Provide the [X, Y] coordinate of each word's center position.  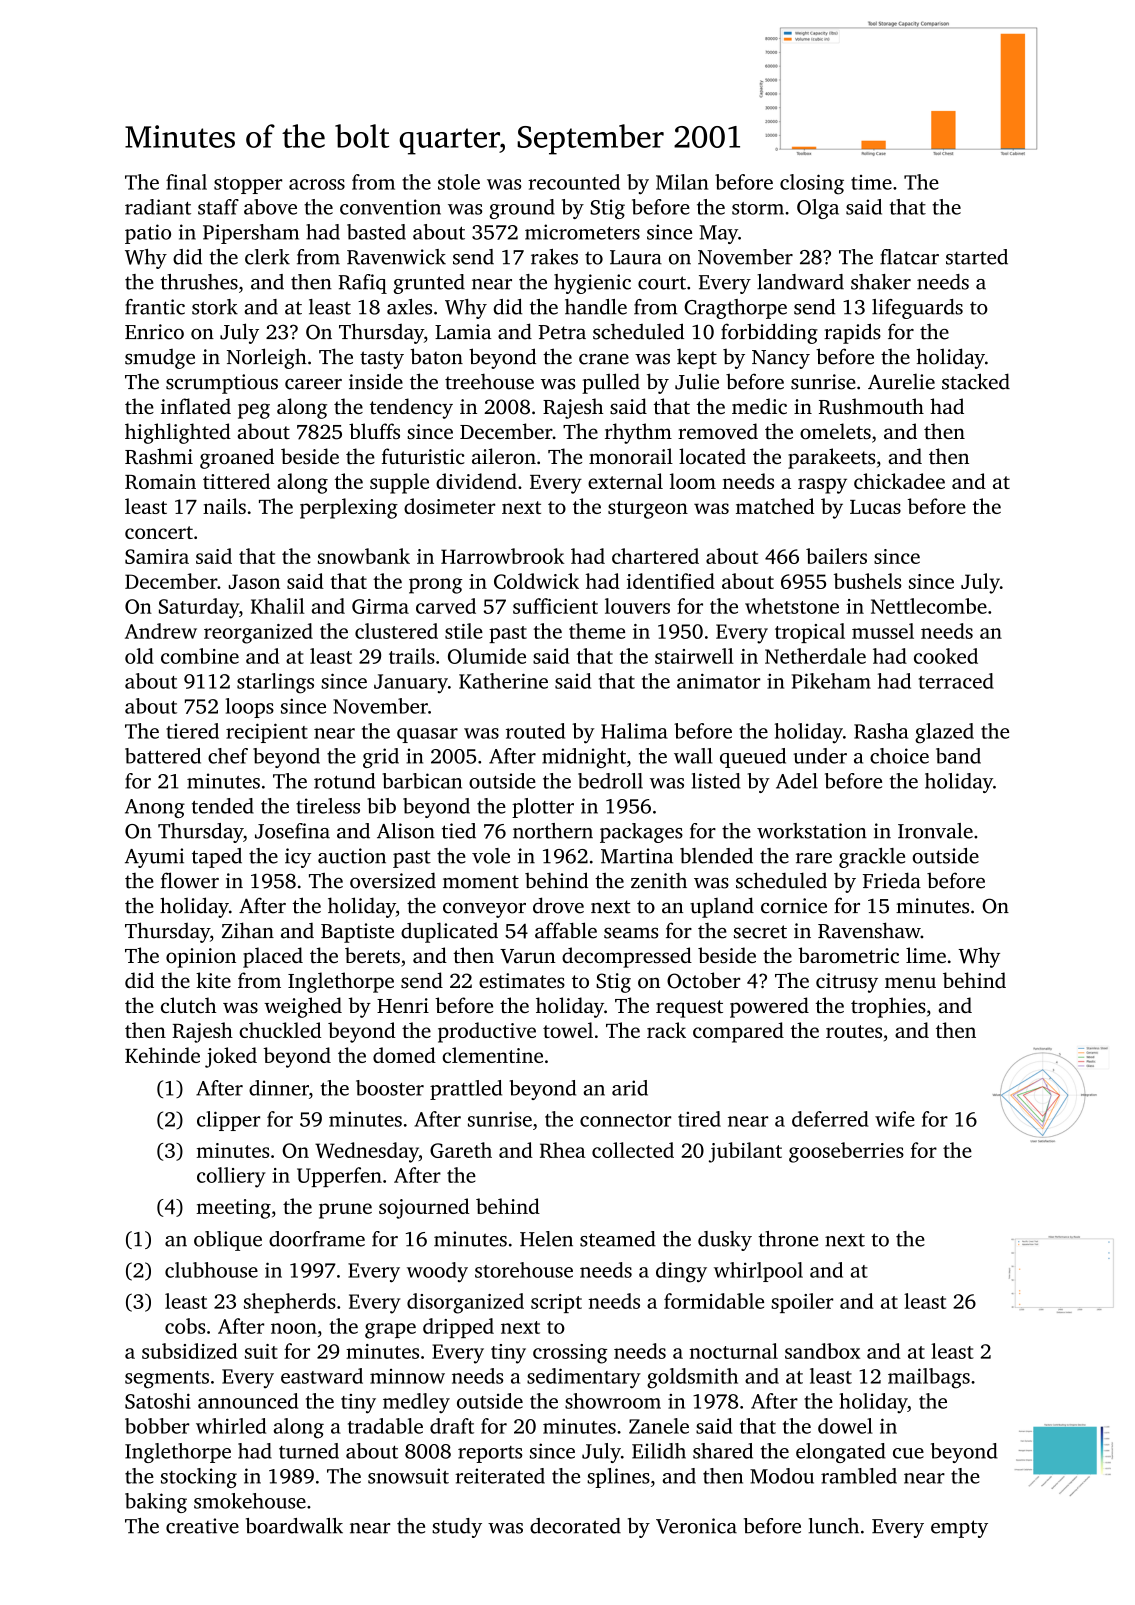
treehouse [489, 381]
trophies [888, 1007]
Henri [403, 1005]
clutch [189, 1005]
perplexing [349, 508]
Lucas [875, 507]
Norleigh [267, 358]
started [977, 257]
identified [671, 581]
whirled [231, 1426]
